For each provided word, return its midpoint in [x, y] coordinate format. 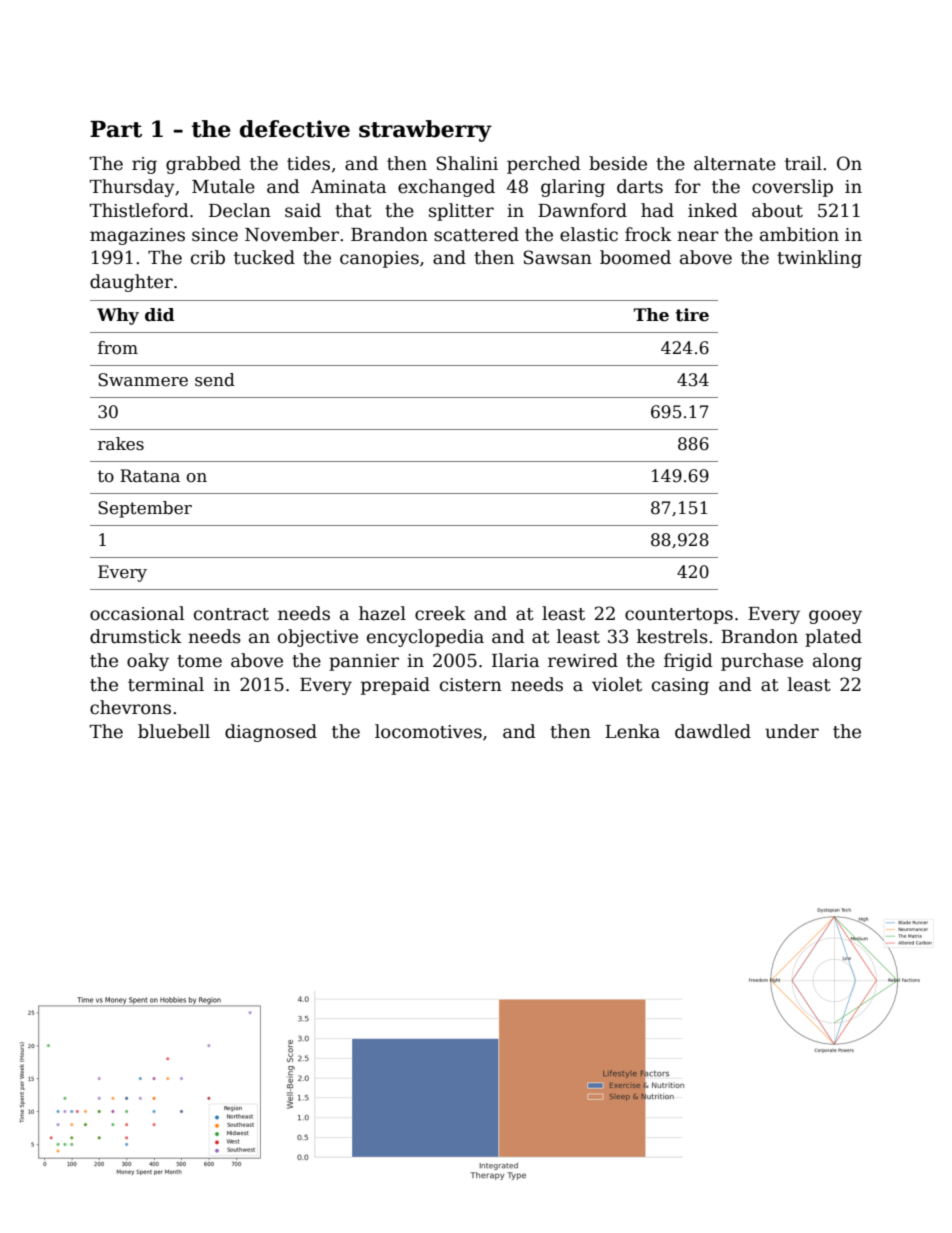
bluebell [174, 731]
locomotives [428, 731]
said [303, 210]
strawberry [425, 131]
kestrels [672, 636]
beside [618, 163]
